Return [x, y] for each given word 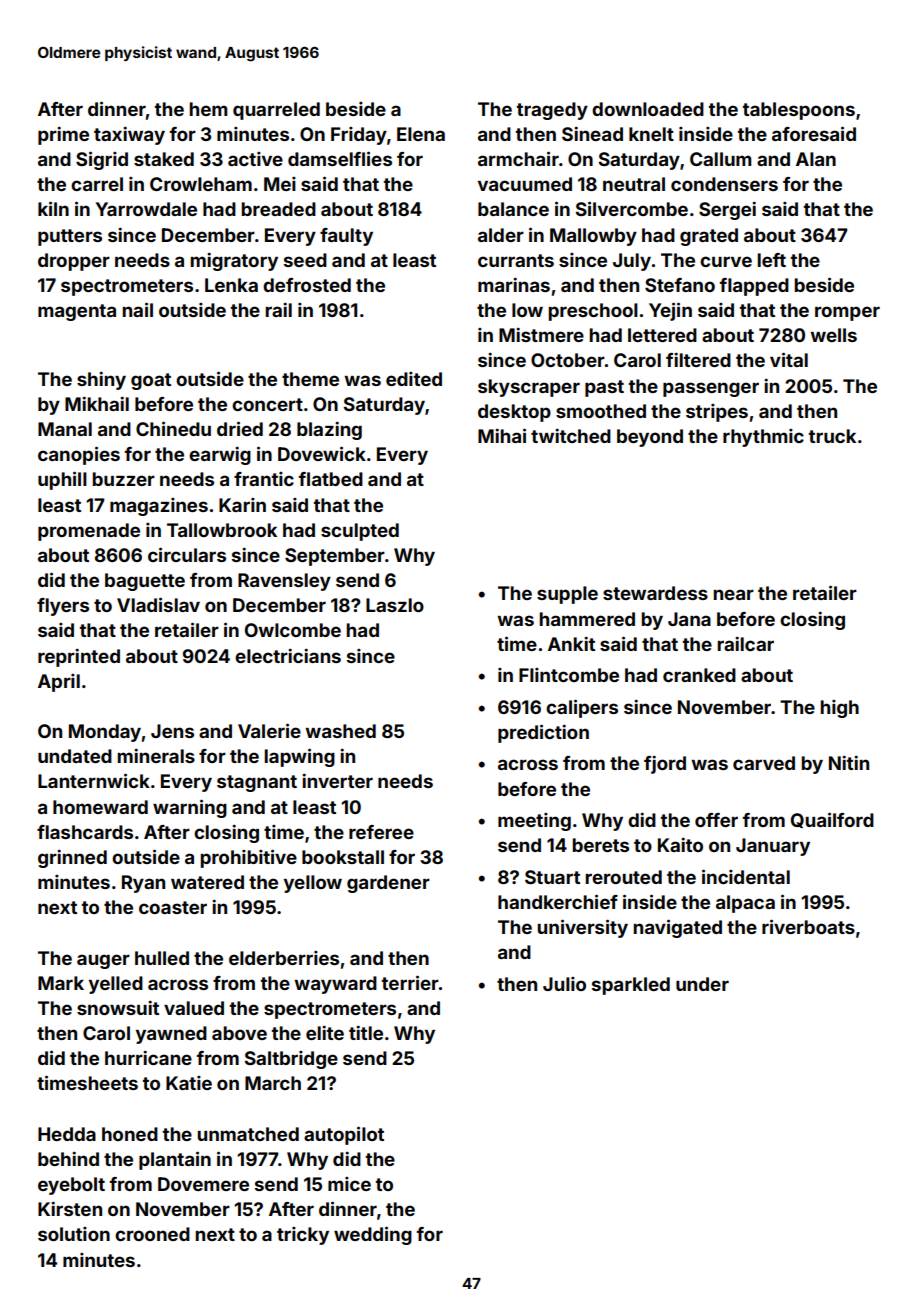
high [839, 709]
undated [75, 756]
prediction [543, 733]
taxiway [129, 136]
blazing [329, 431]
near [733, 594]
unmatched [248, 1134]
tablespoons [799, 111]
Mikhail [97, 404]
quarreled [276, 111]
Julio [564, 984]
